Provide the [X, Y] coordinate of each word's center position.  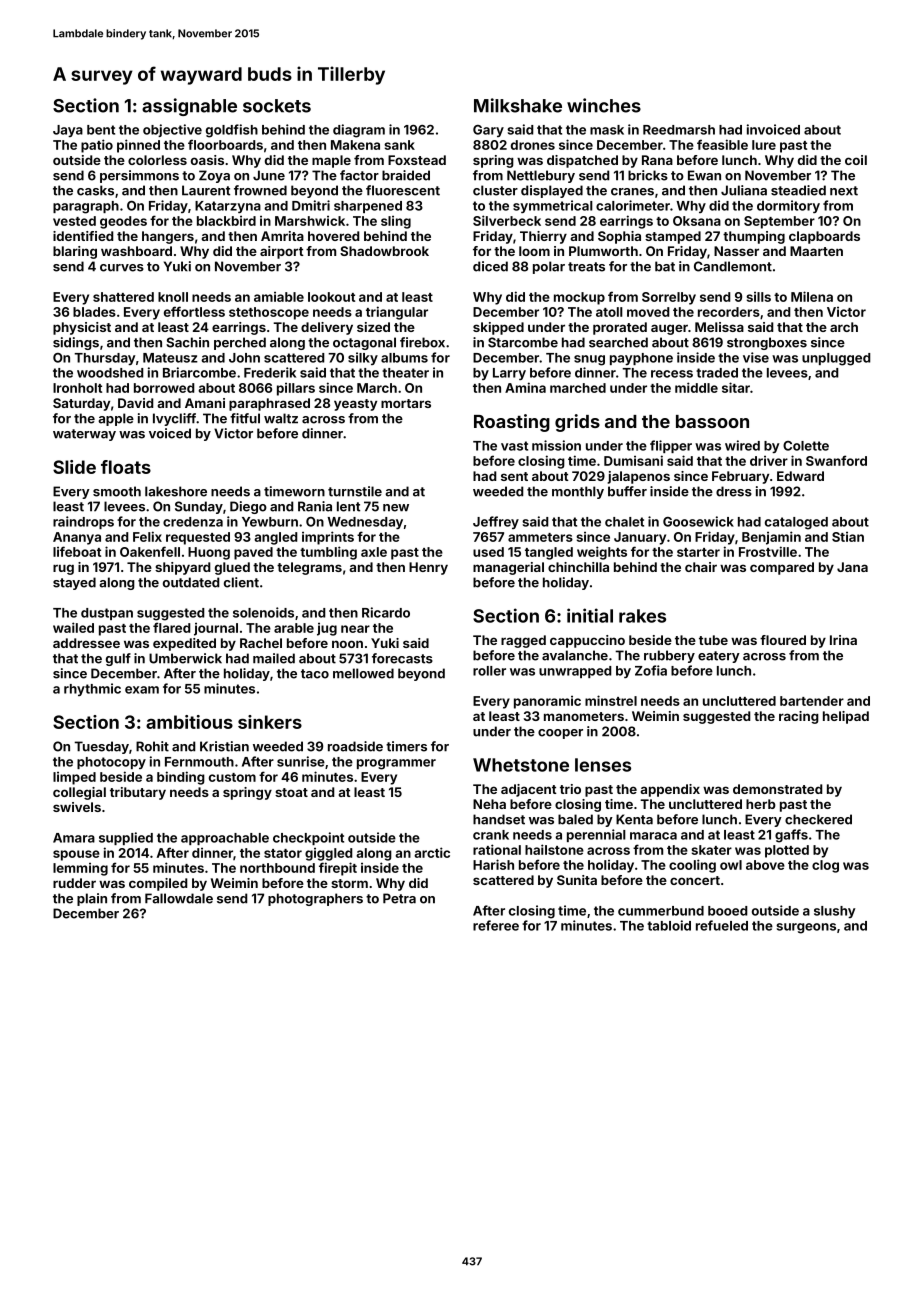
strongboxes [767, 343]
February [740, 477]
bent [101, 130]
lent [348, 506]
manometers [584, 716]
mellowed [363, 673]
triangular [397, 313]
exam [142, 690]
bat [665, 266]
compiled [158, 884]
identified [83, 236]
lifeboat [77, 551]
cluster [495, 190]
